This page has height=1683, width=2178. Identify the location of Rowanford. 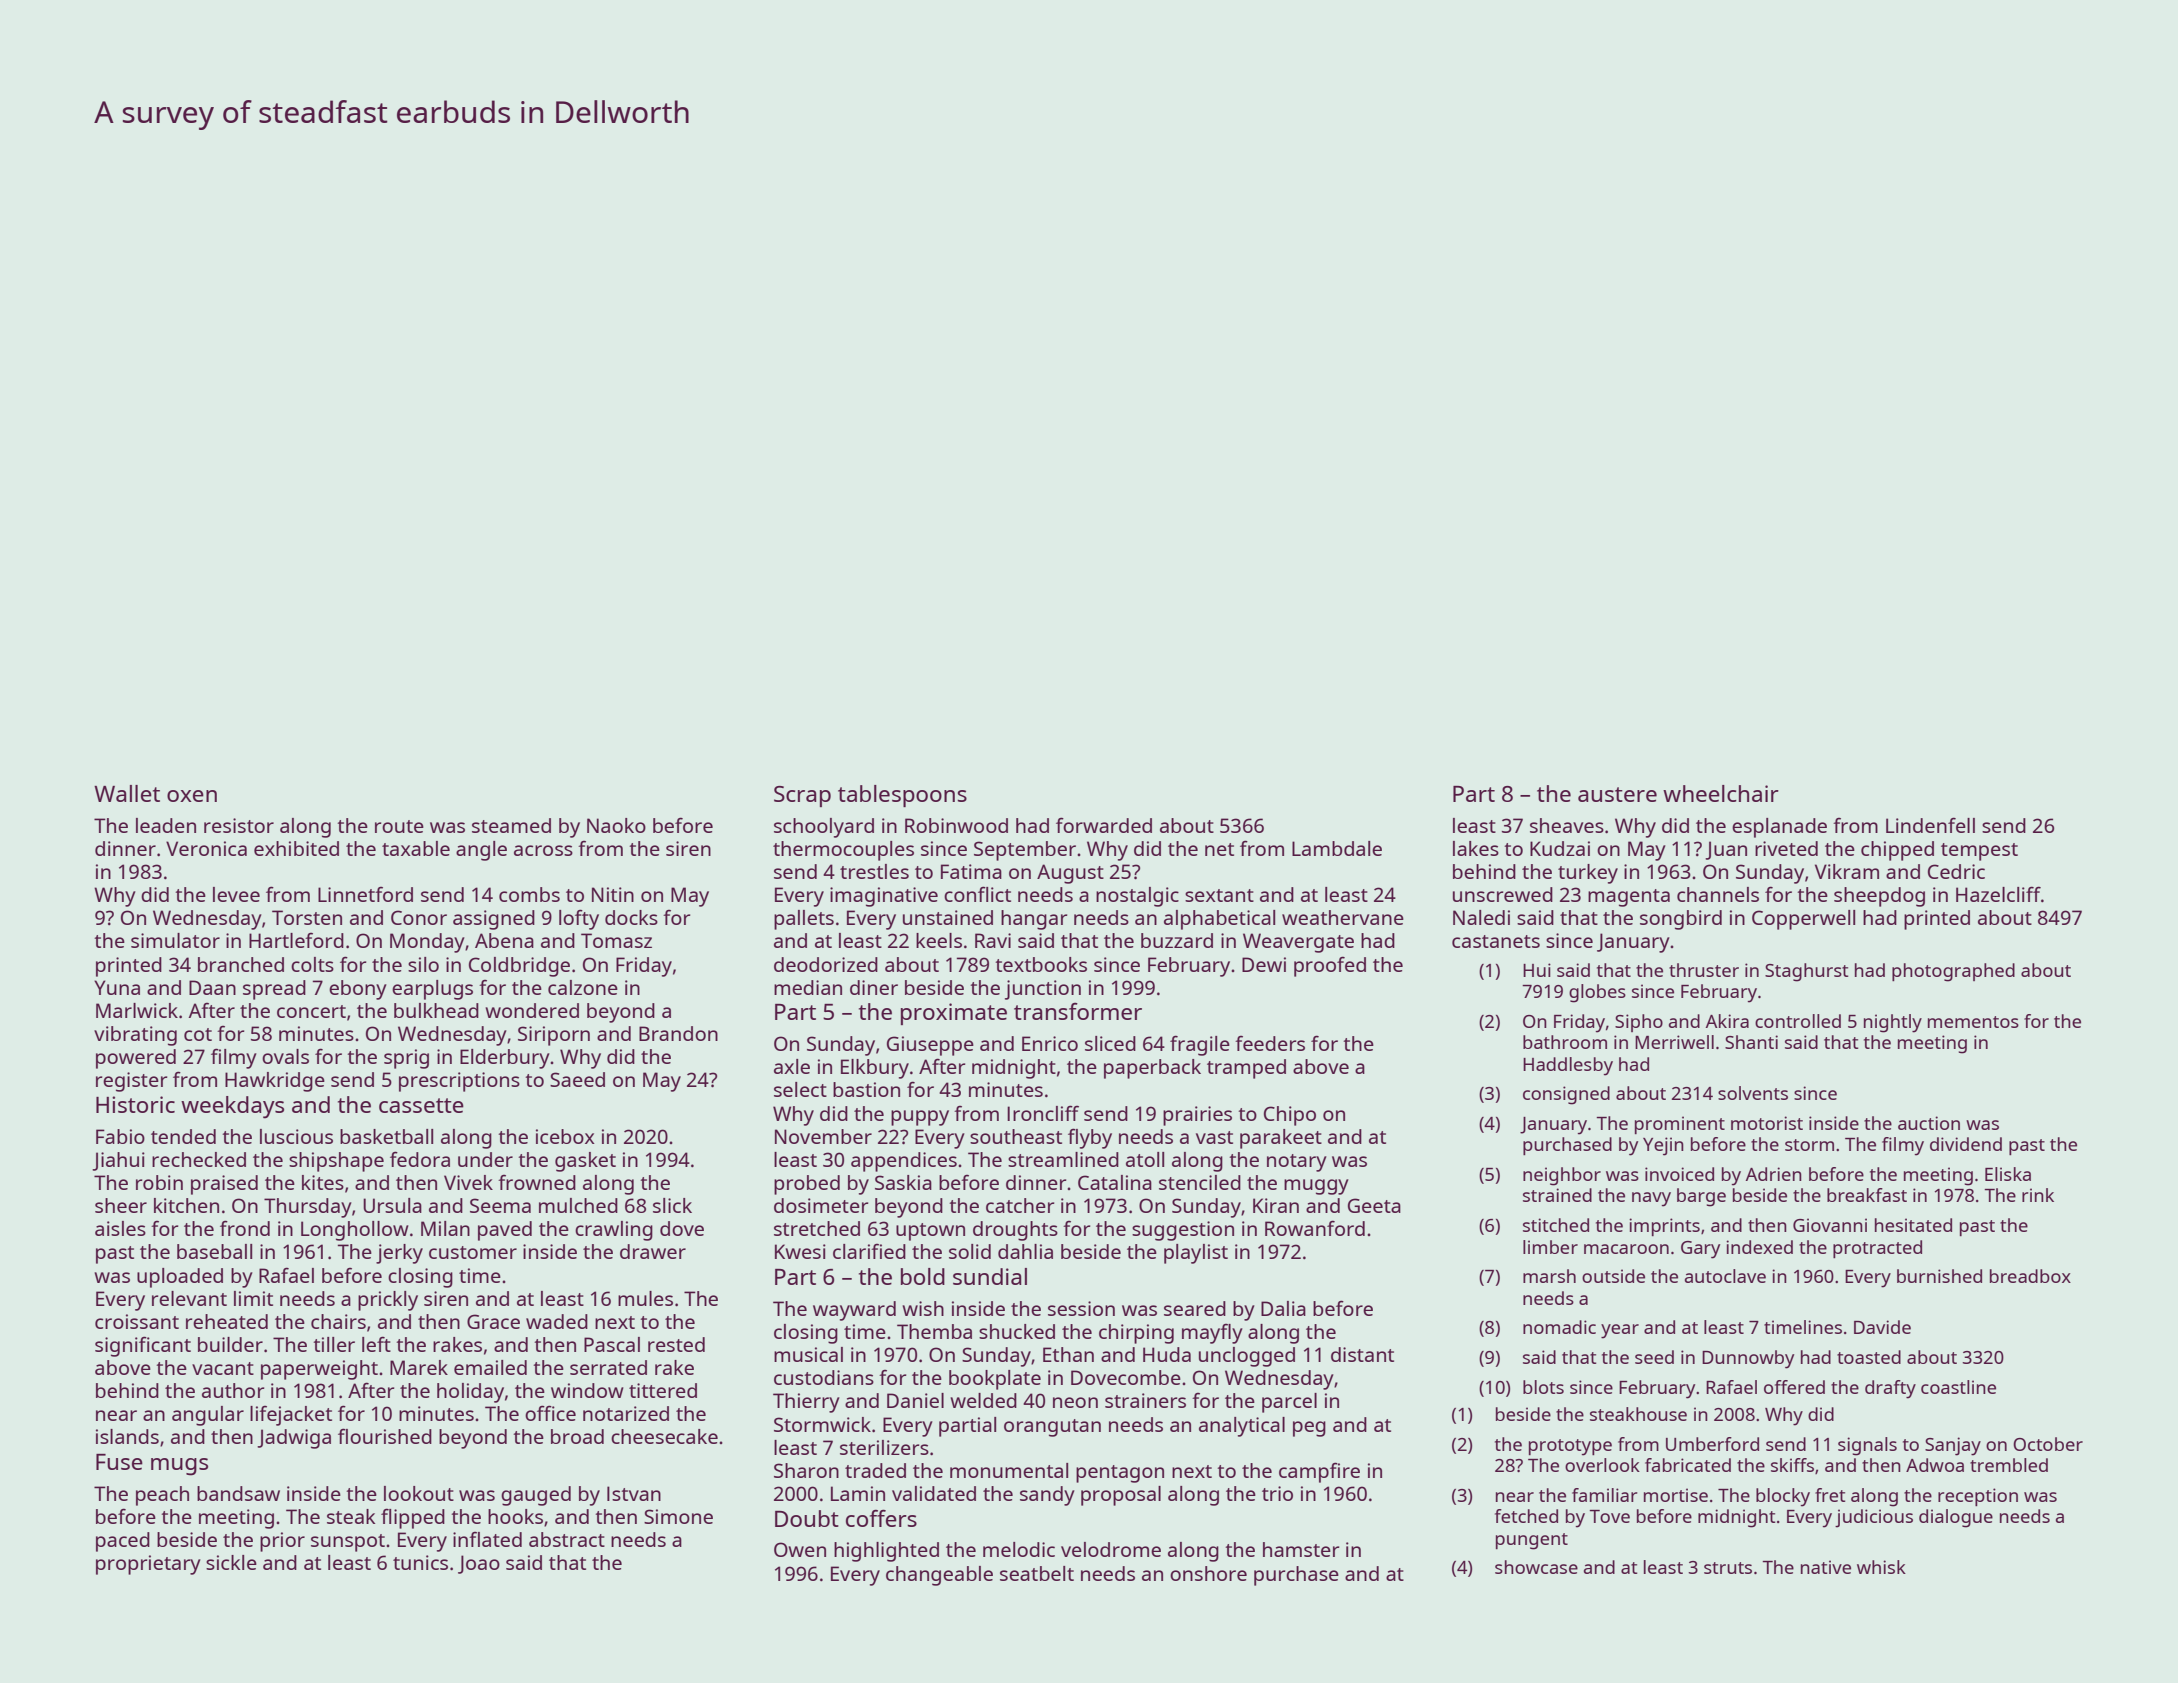
(1315, 1228).
